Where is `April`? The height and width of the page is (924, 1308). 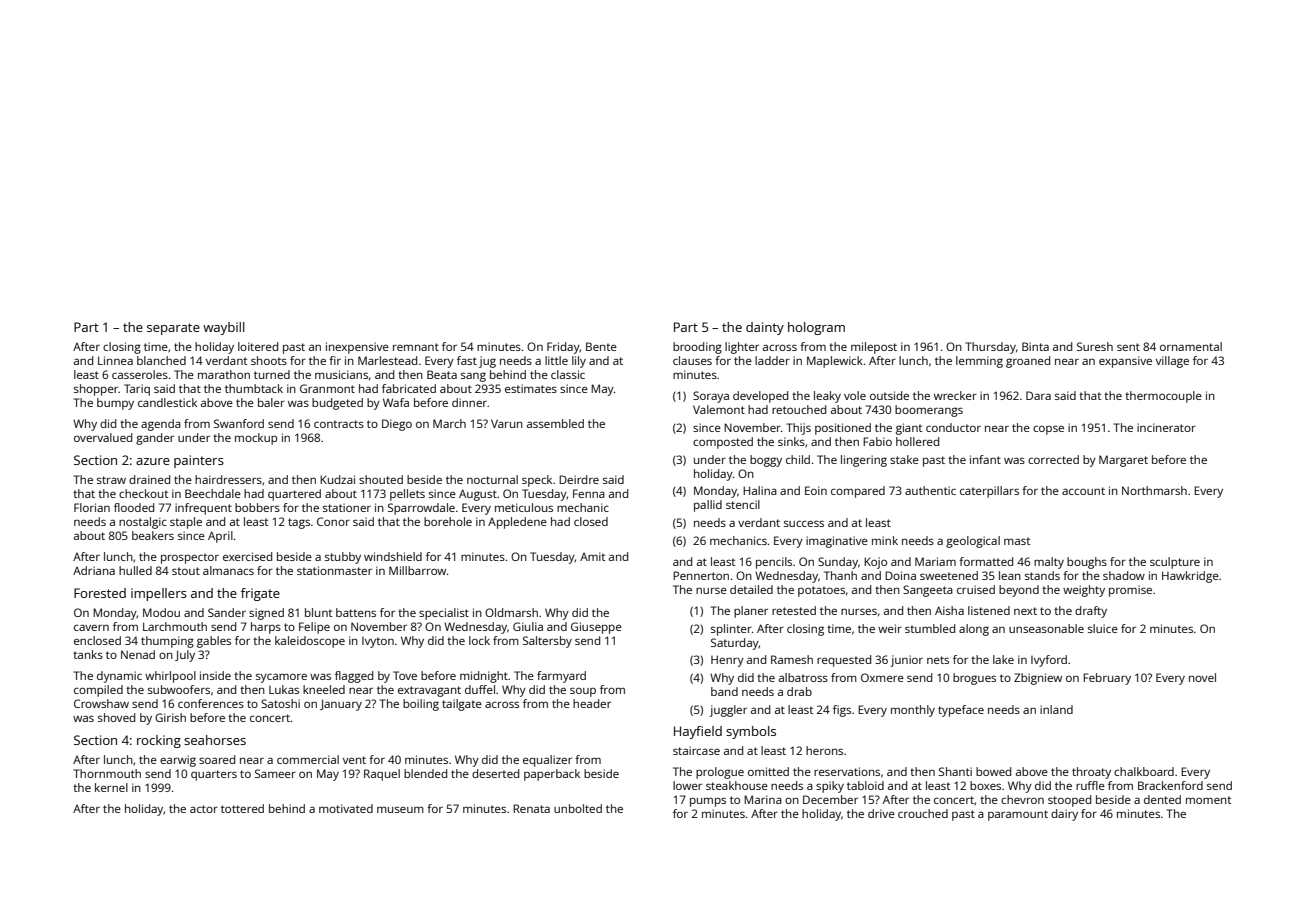
April is located at coordinates (220, 537).
